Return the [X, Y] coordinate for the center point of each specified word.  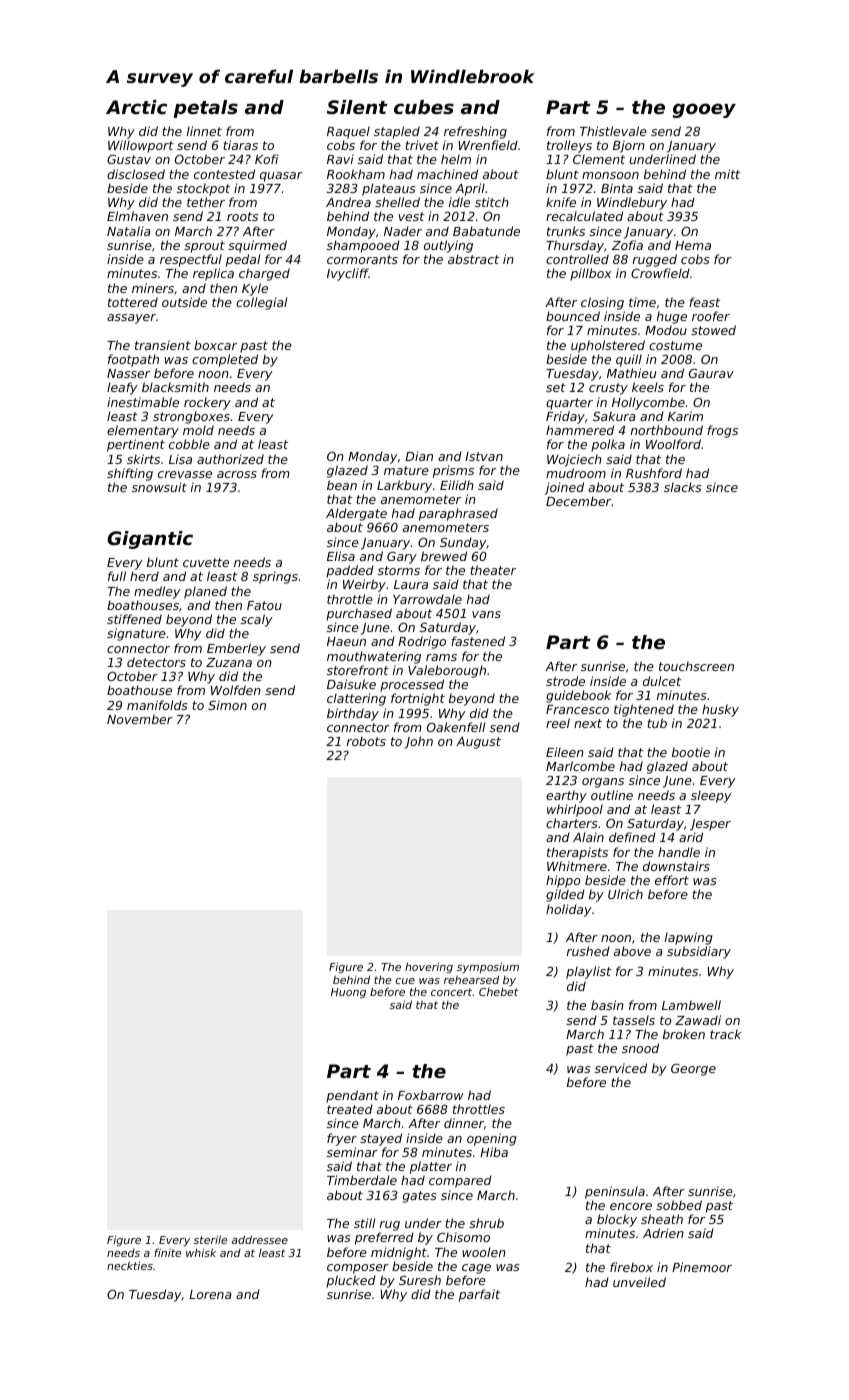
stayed [381, 1139]
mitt [727, 174]
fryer [342, 1139]
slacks [683, 487]
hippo [563, 881]
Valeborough [447, 671]
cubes [424, 107]
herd [144, 576]
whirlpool [575, 810]
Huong [348, 993]
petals [205, 109]
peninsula [615, 1192]
